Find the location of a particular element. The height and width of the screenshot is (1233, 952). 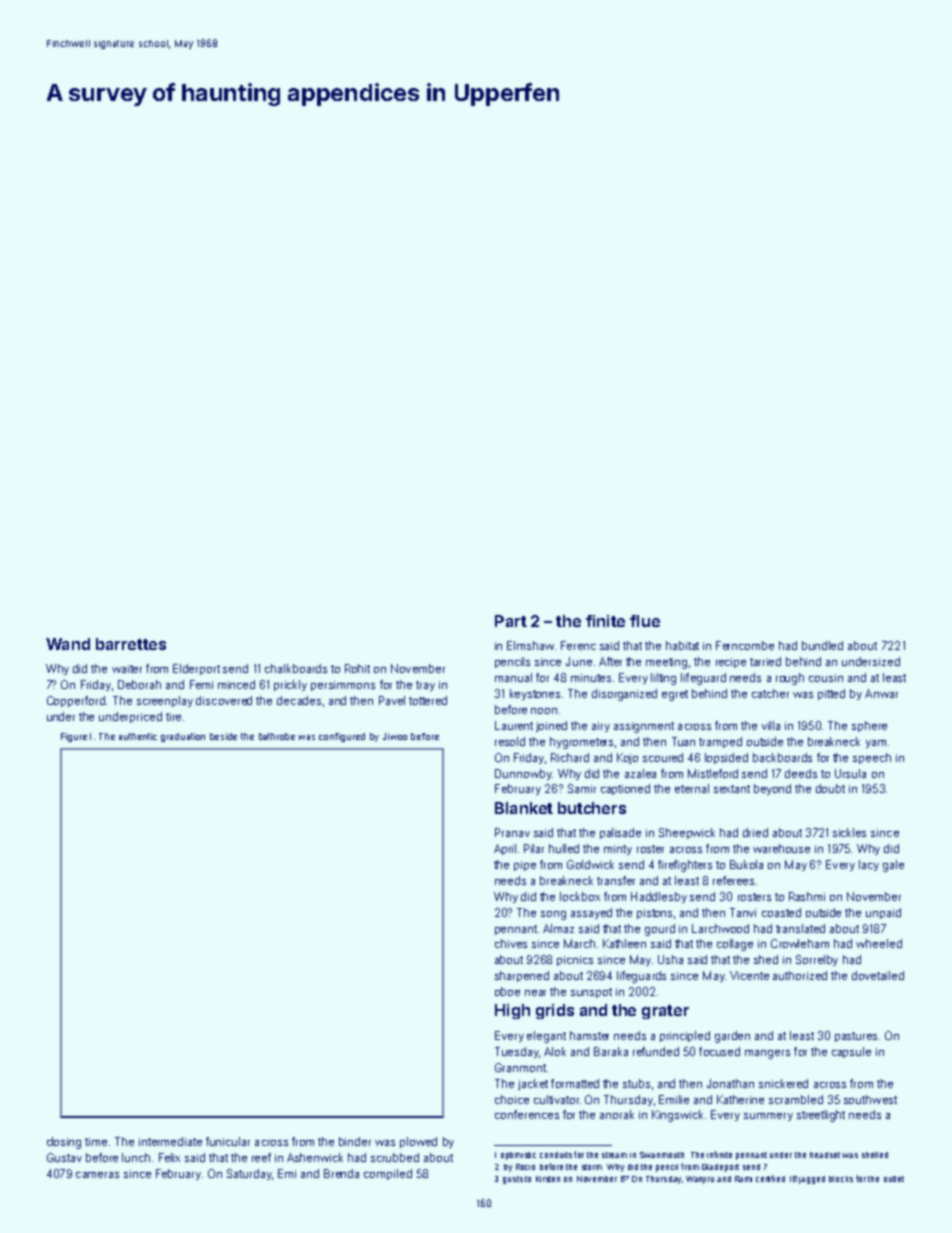

April is located at coordinates (505, 849).
